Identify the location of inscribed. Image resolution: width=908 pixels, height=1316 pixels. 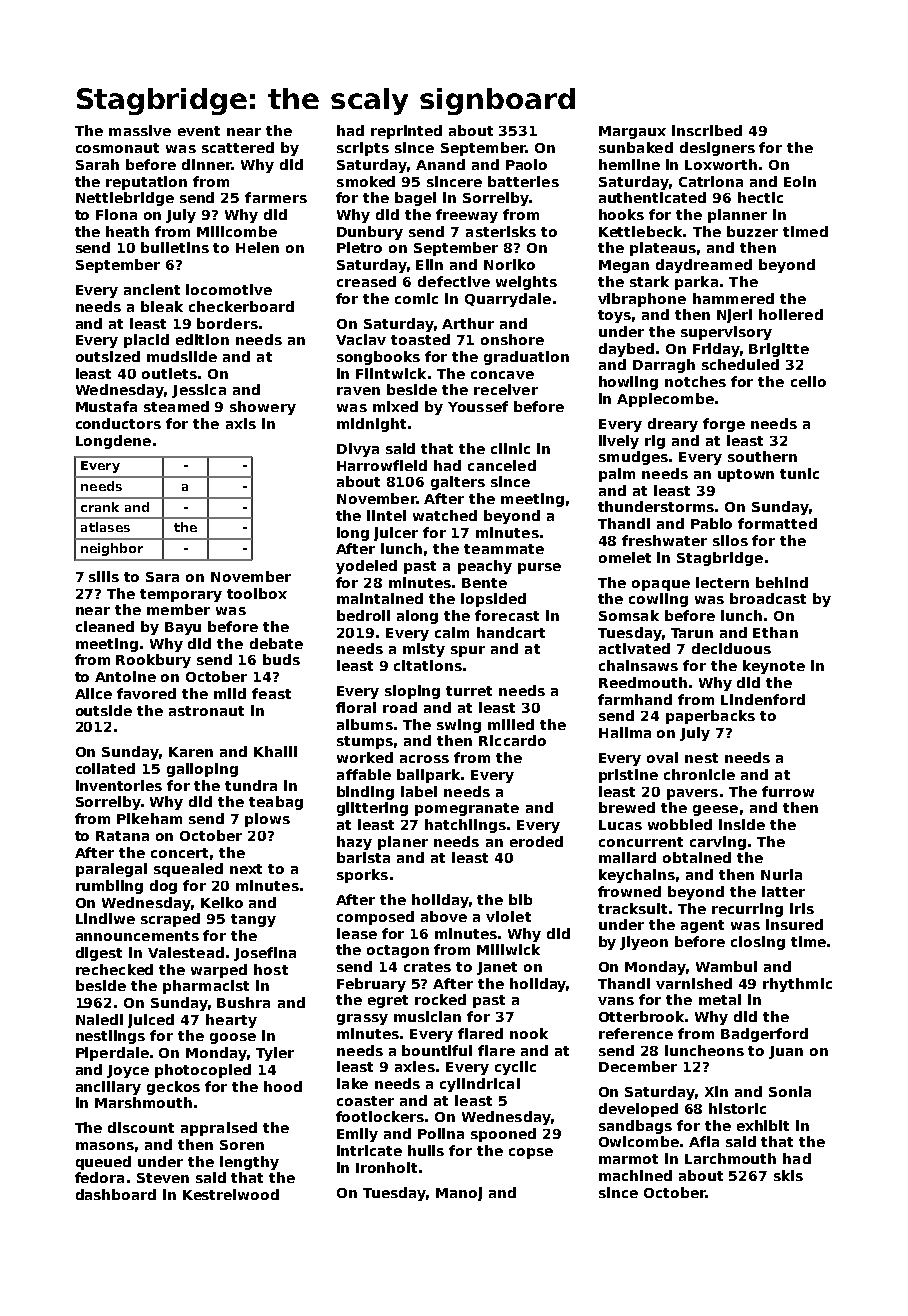
(707, 130).
